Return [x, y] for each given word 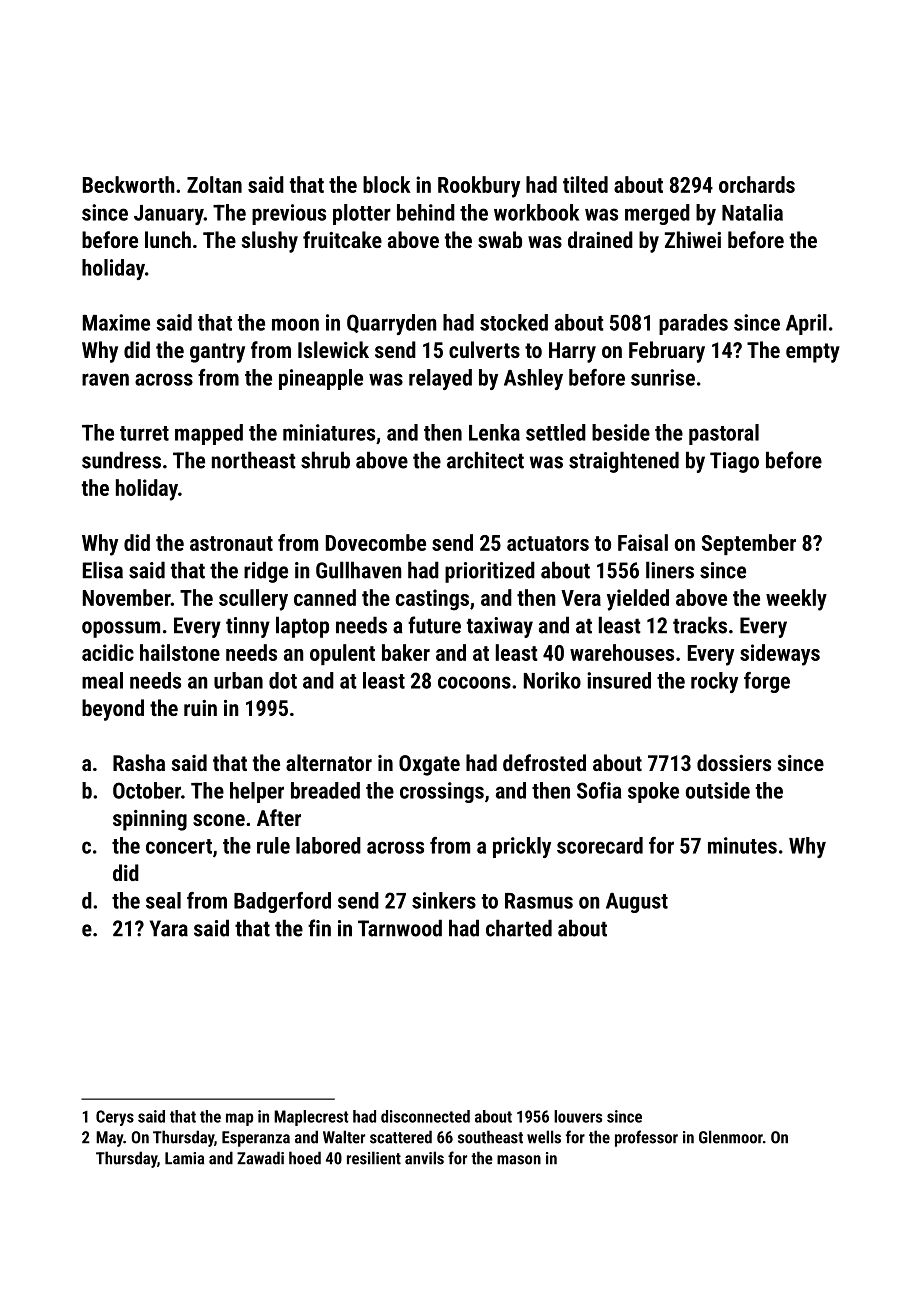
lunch [168, 239]
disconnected [425, 1116]
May [109, 1139]
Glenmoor [731, 1137]
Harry [572, 352]
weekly [796, 600]
